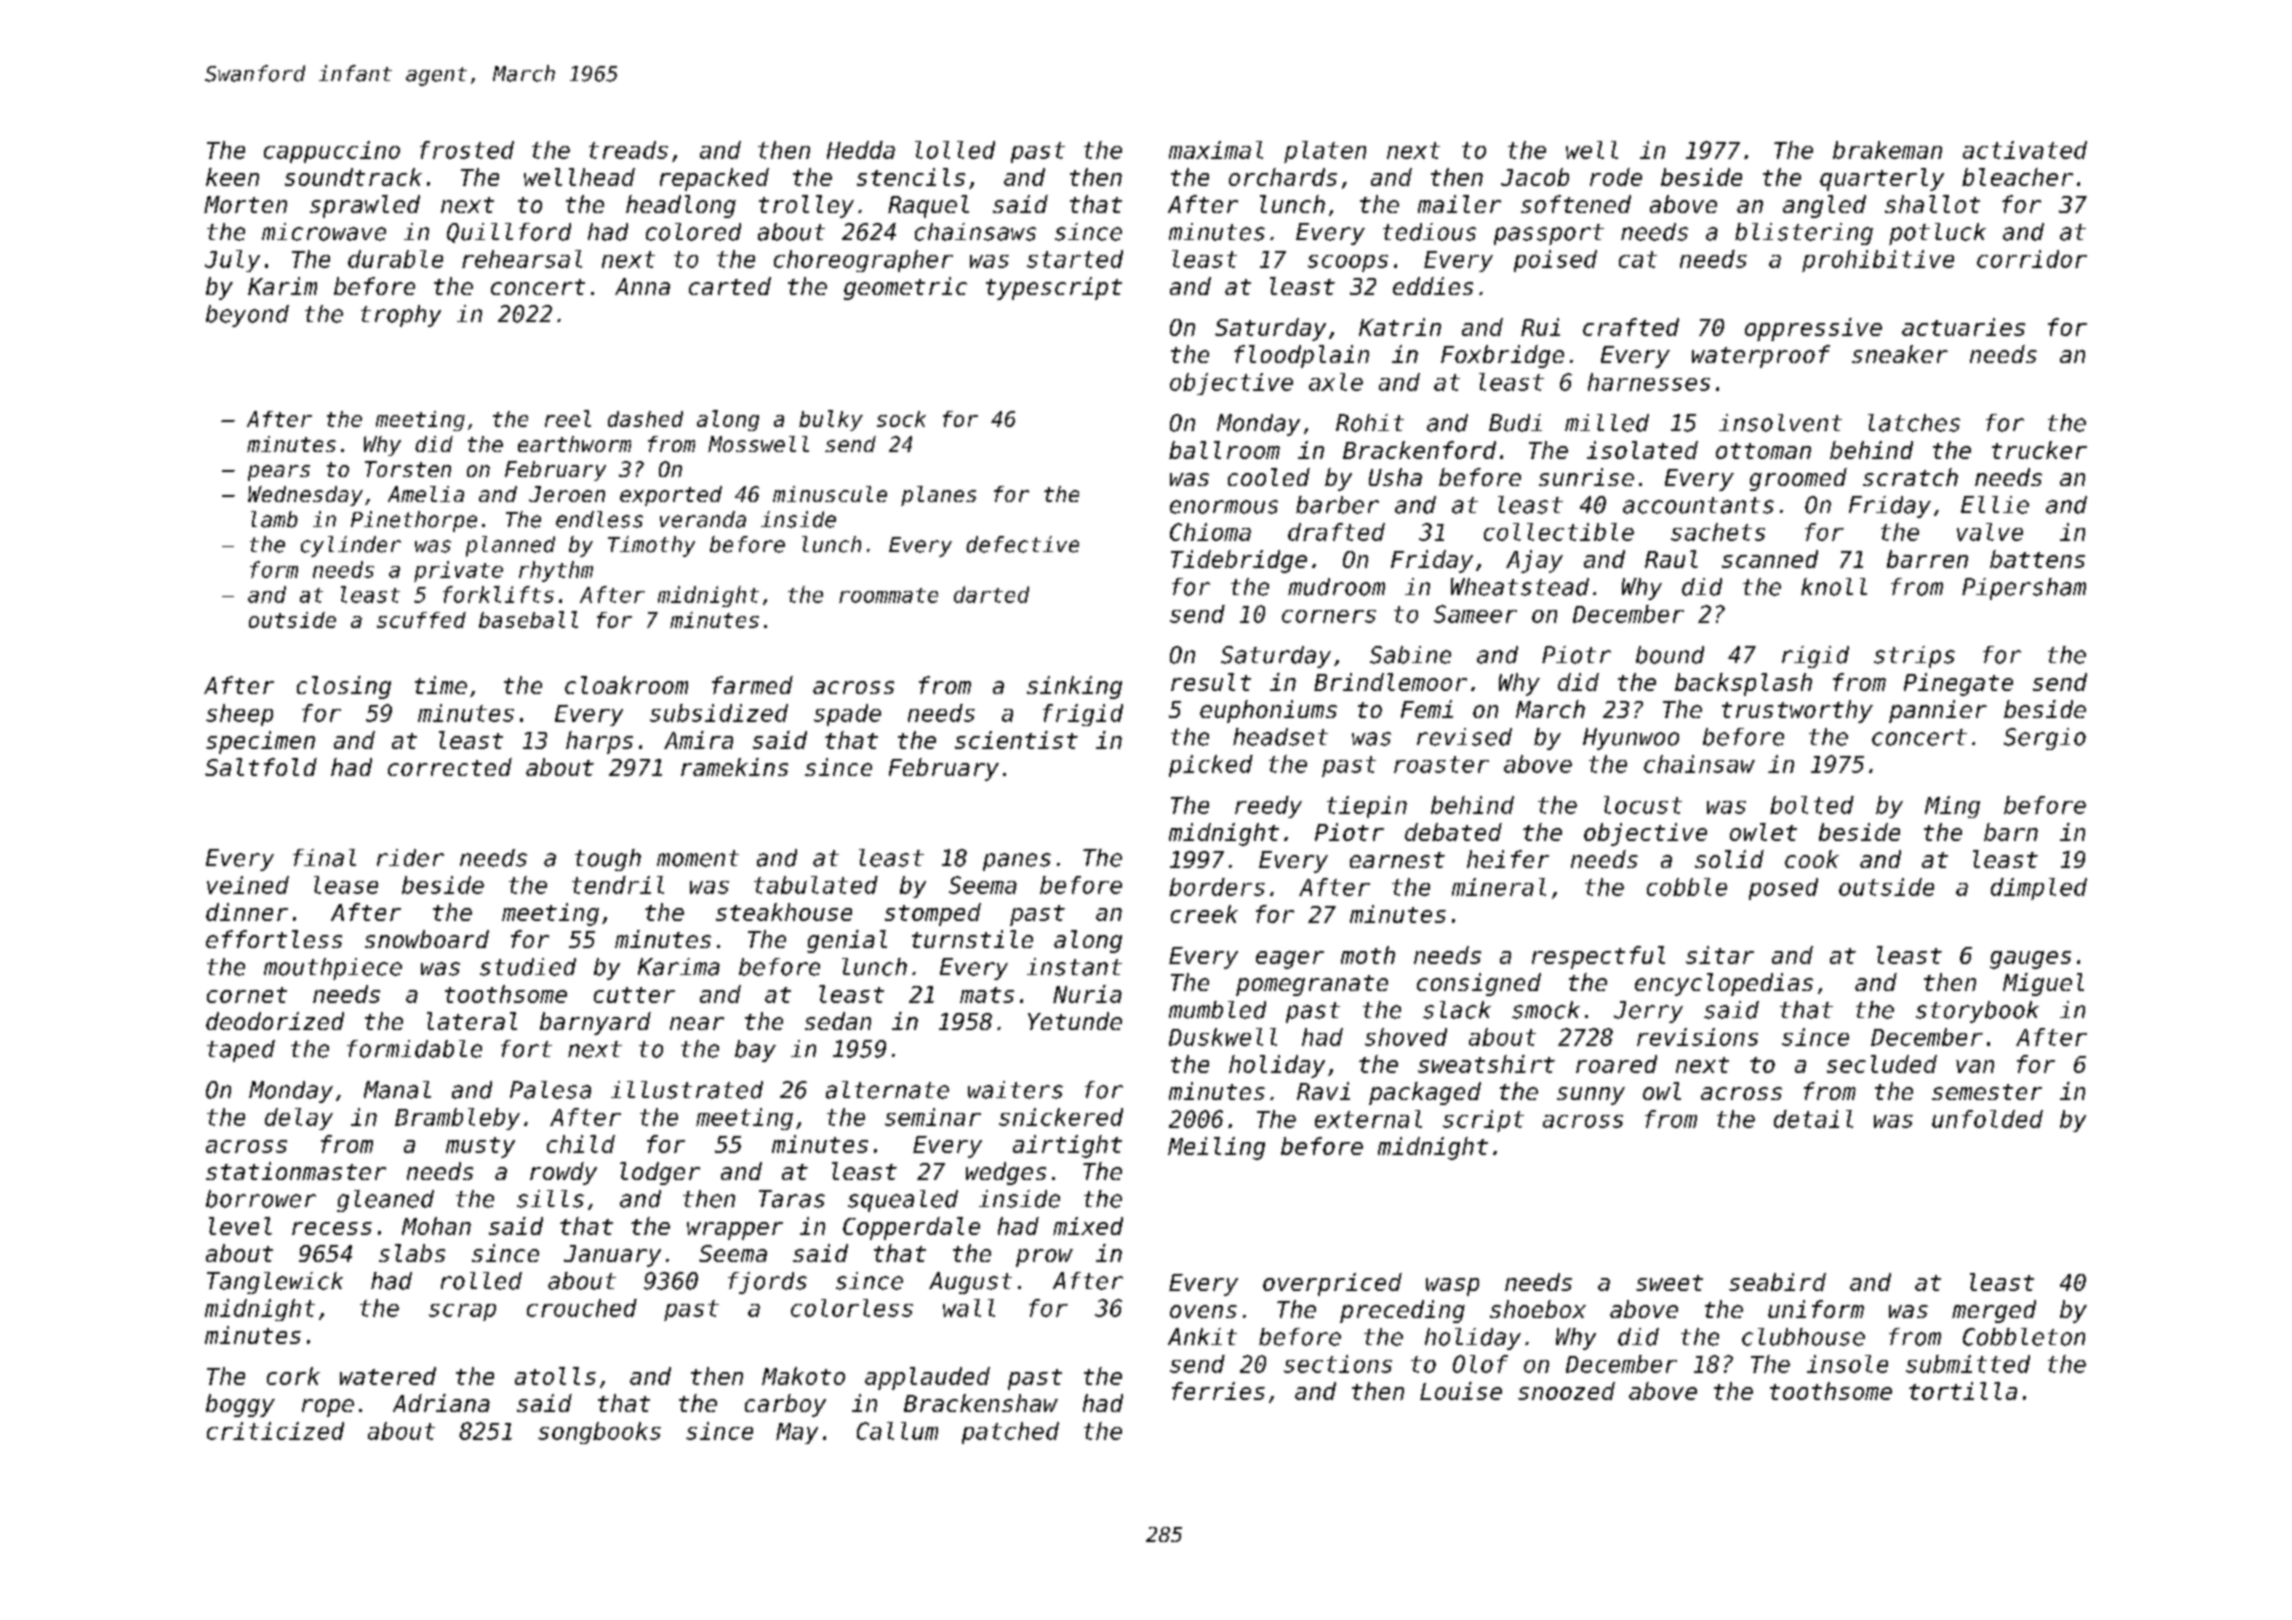 The height and width of the image is (1620, 2292). Describe the element at coordinates (1631, 739) in the image. I see `Hyunwoo` at that location.
